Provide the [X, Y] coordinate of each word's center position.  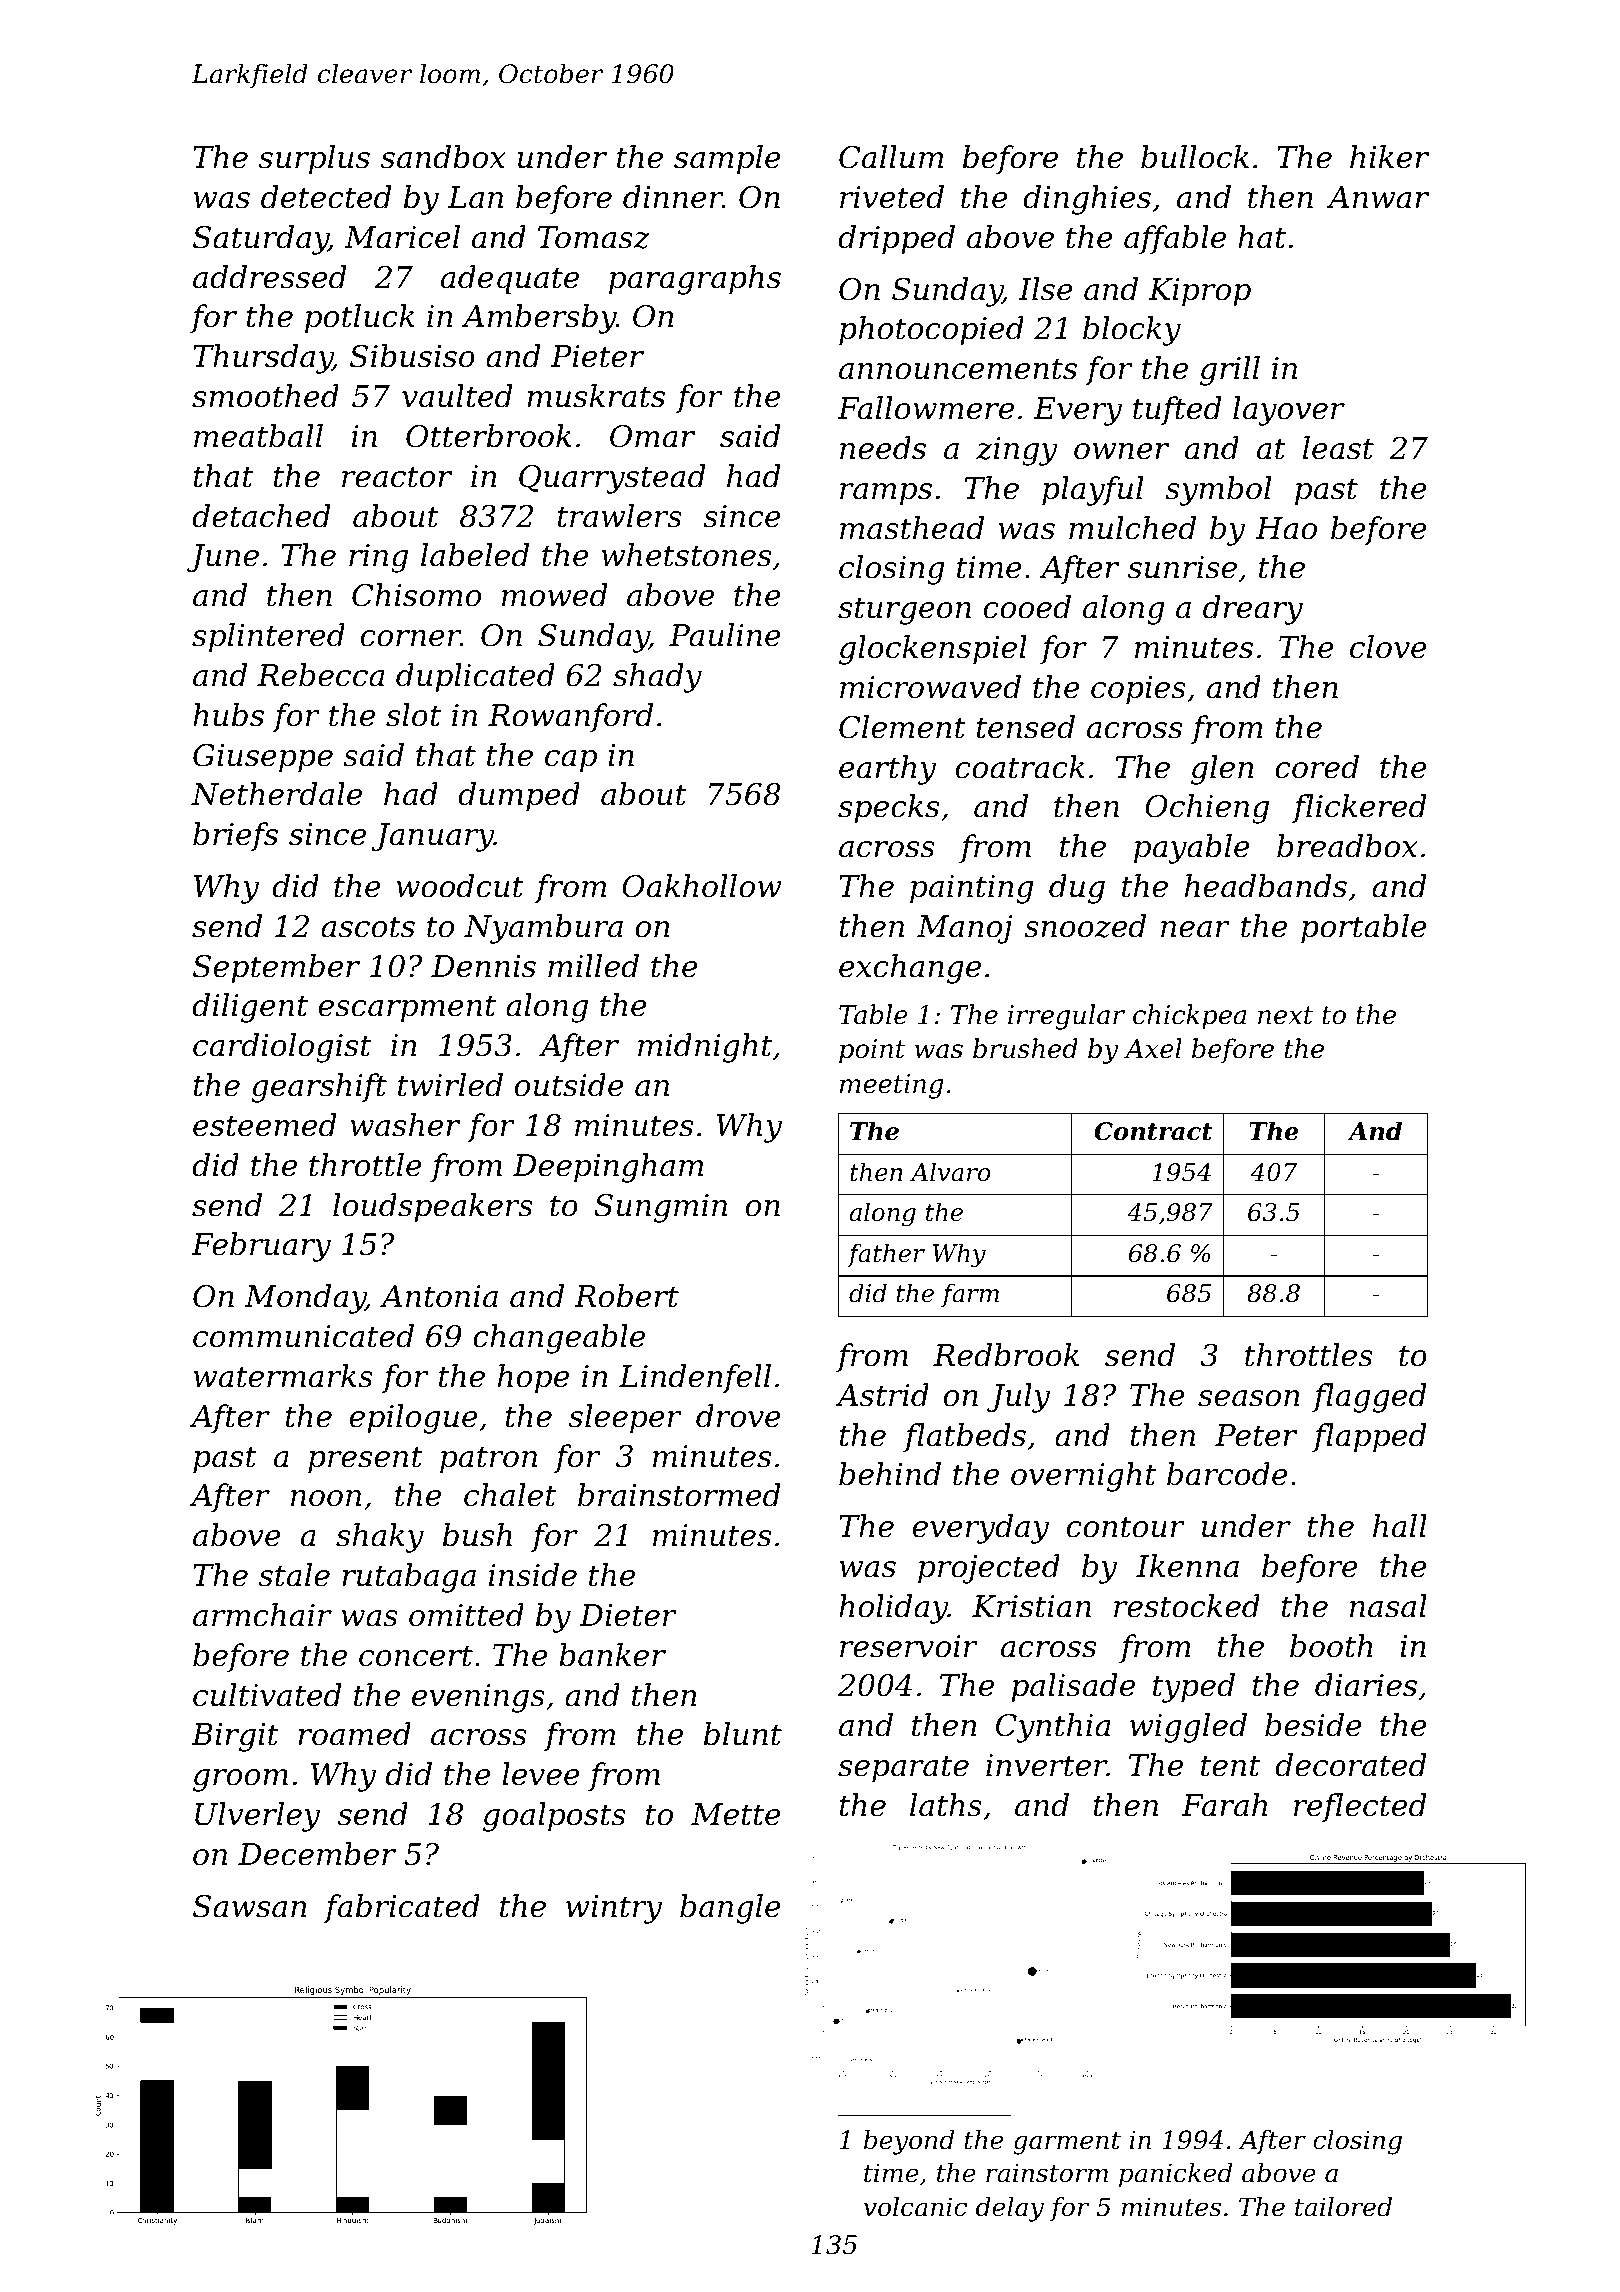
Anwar [1378, 197]
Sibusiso [412, 356]
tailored [1343, 2207]
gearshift [319, 1088]
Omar [652, 436]
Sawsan [250, 1906]
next [1285, 1015]
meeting [891, 1086]
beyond [909, 2142]
